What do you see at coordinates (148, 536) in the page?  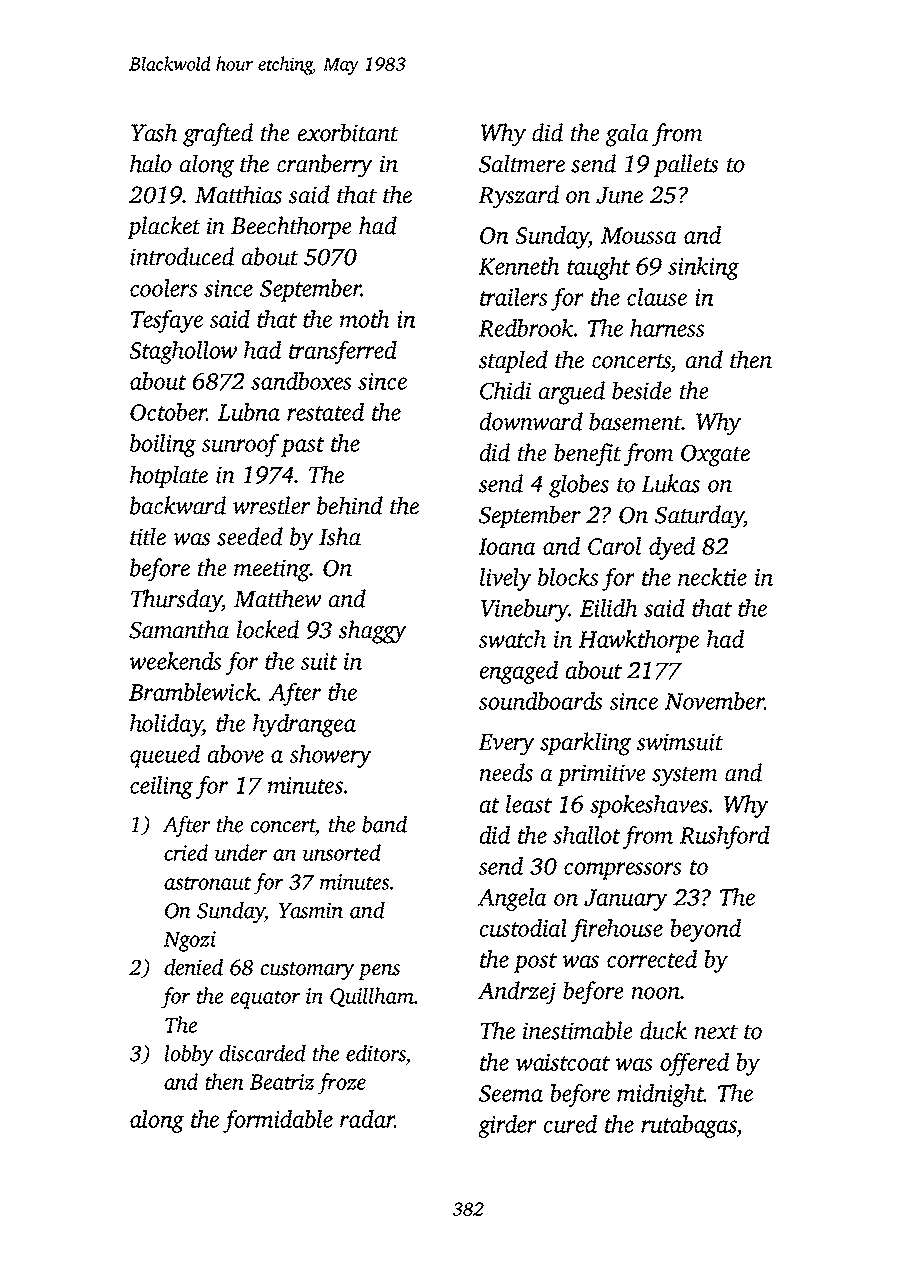 I see `title` at bounding box center [148, 536].
